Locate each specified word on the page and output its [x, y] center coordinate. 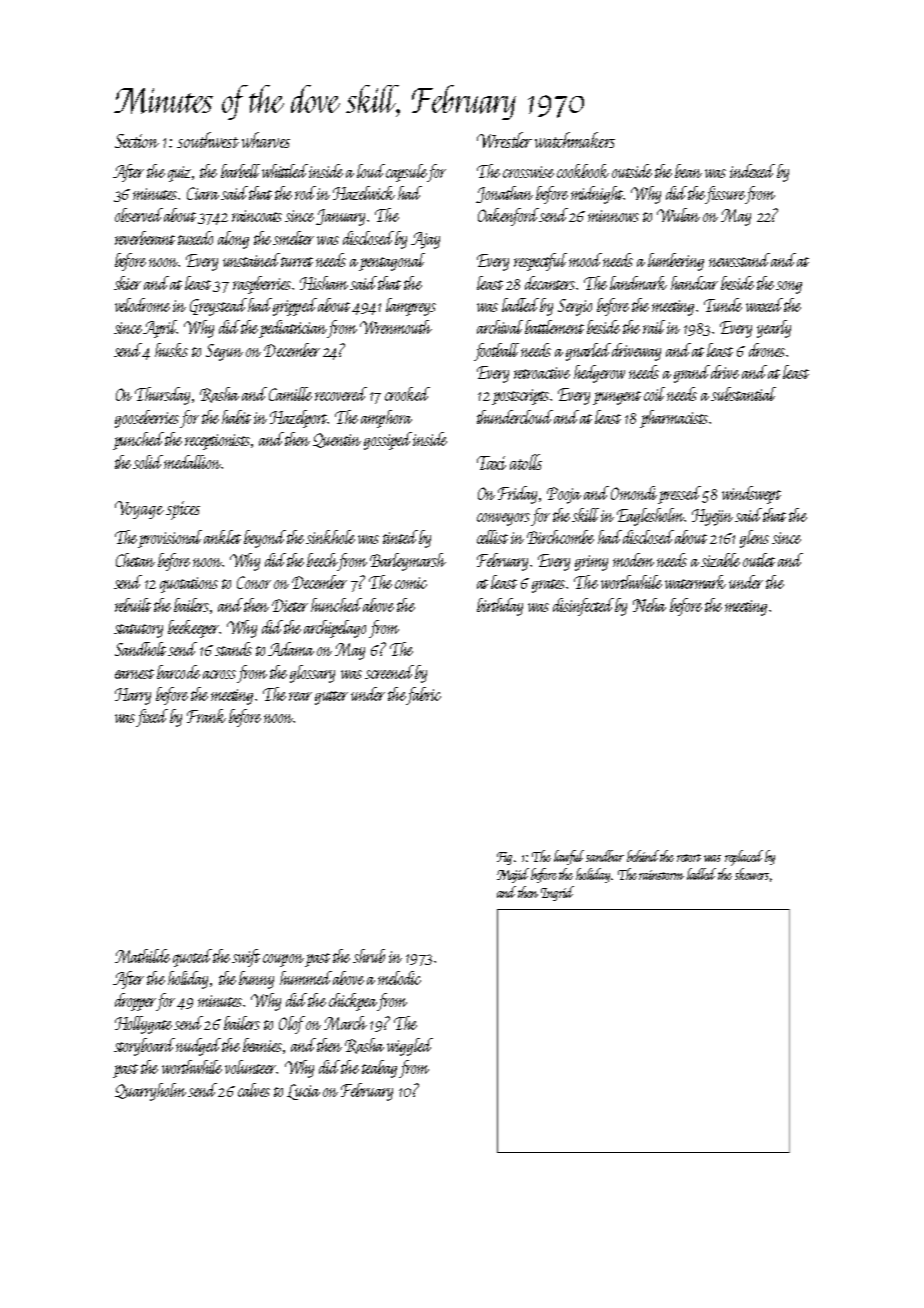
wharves [266, 140]
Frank [206, 716]
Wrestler [504, 140]
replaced [744, 858]
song [789, 287]
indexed [752, 171]
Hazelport [299, 419]
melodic [399, 978]
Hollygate [143, 1025]
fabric [423, 696]
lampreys [411, 307]
